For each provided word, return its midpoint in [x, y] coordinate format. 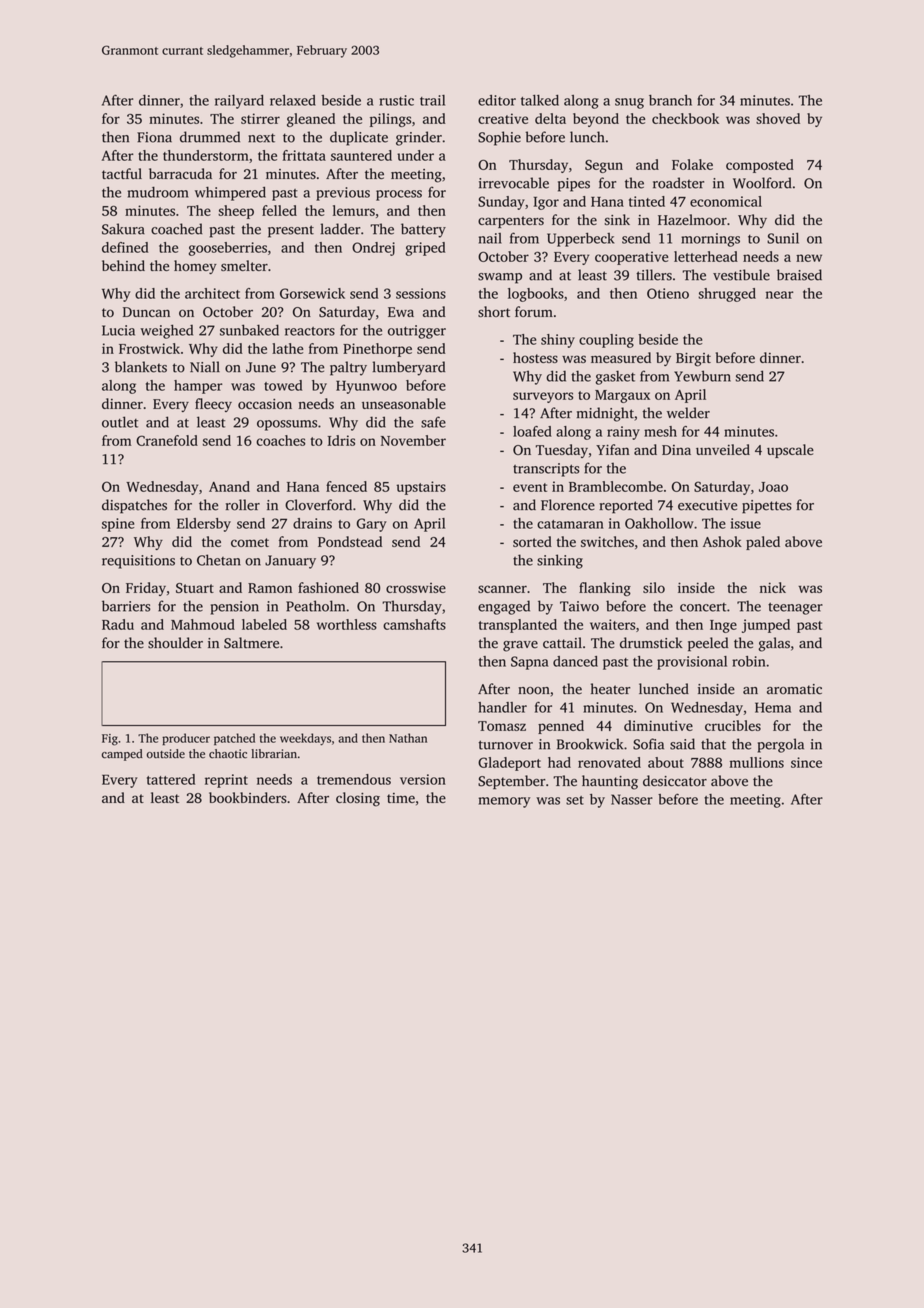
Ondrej [373, 249]
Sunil [783, 238]
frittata [304, 155]
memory [504, 802]
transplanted [518, 626]
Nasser [632, 799]
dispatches [134, 506]
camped [122, 755]
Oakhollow [659, 523]
